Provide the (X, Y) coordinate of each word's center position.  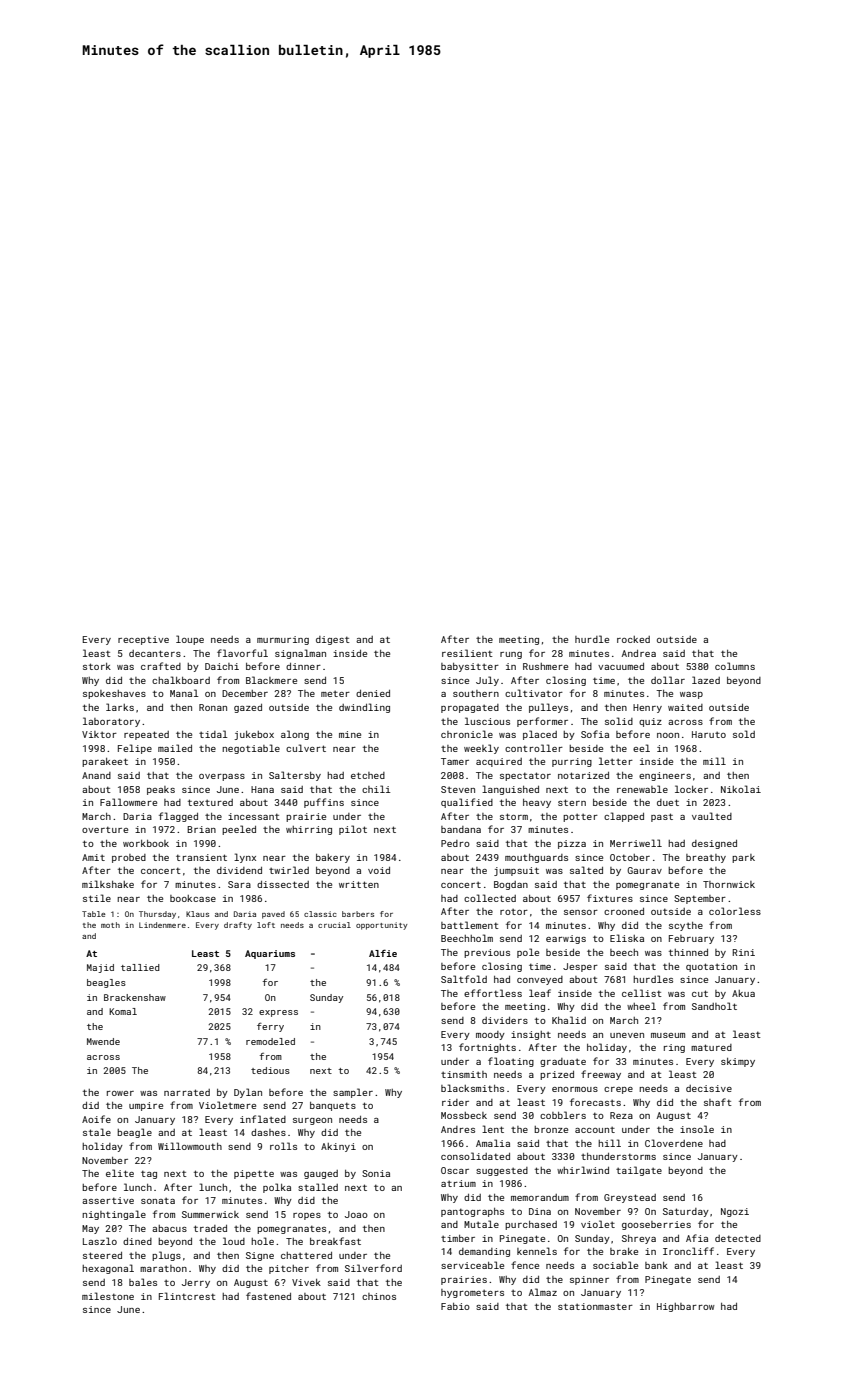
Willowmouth (190, 1146)
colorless (735, 911)
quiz (650, 722)
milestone (108, 1296)
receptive (143, 640)
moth (110, 925)
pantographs (472, 1212)
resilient (467, 653)
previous (487, 953)
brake (624, 1251)
